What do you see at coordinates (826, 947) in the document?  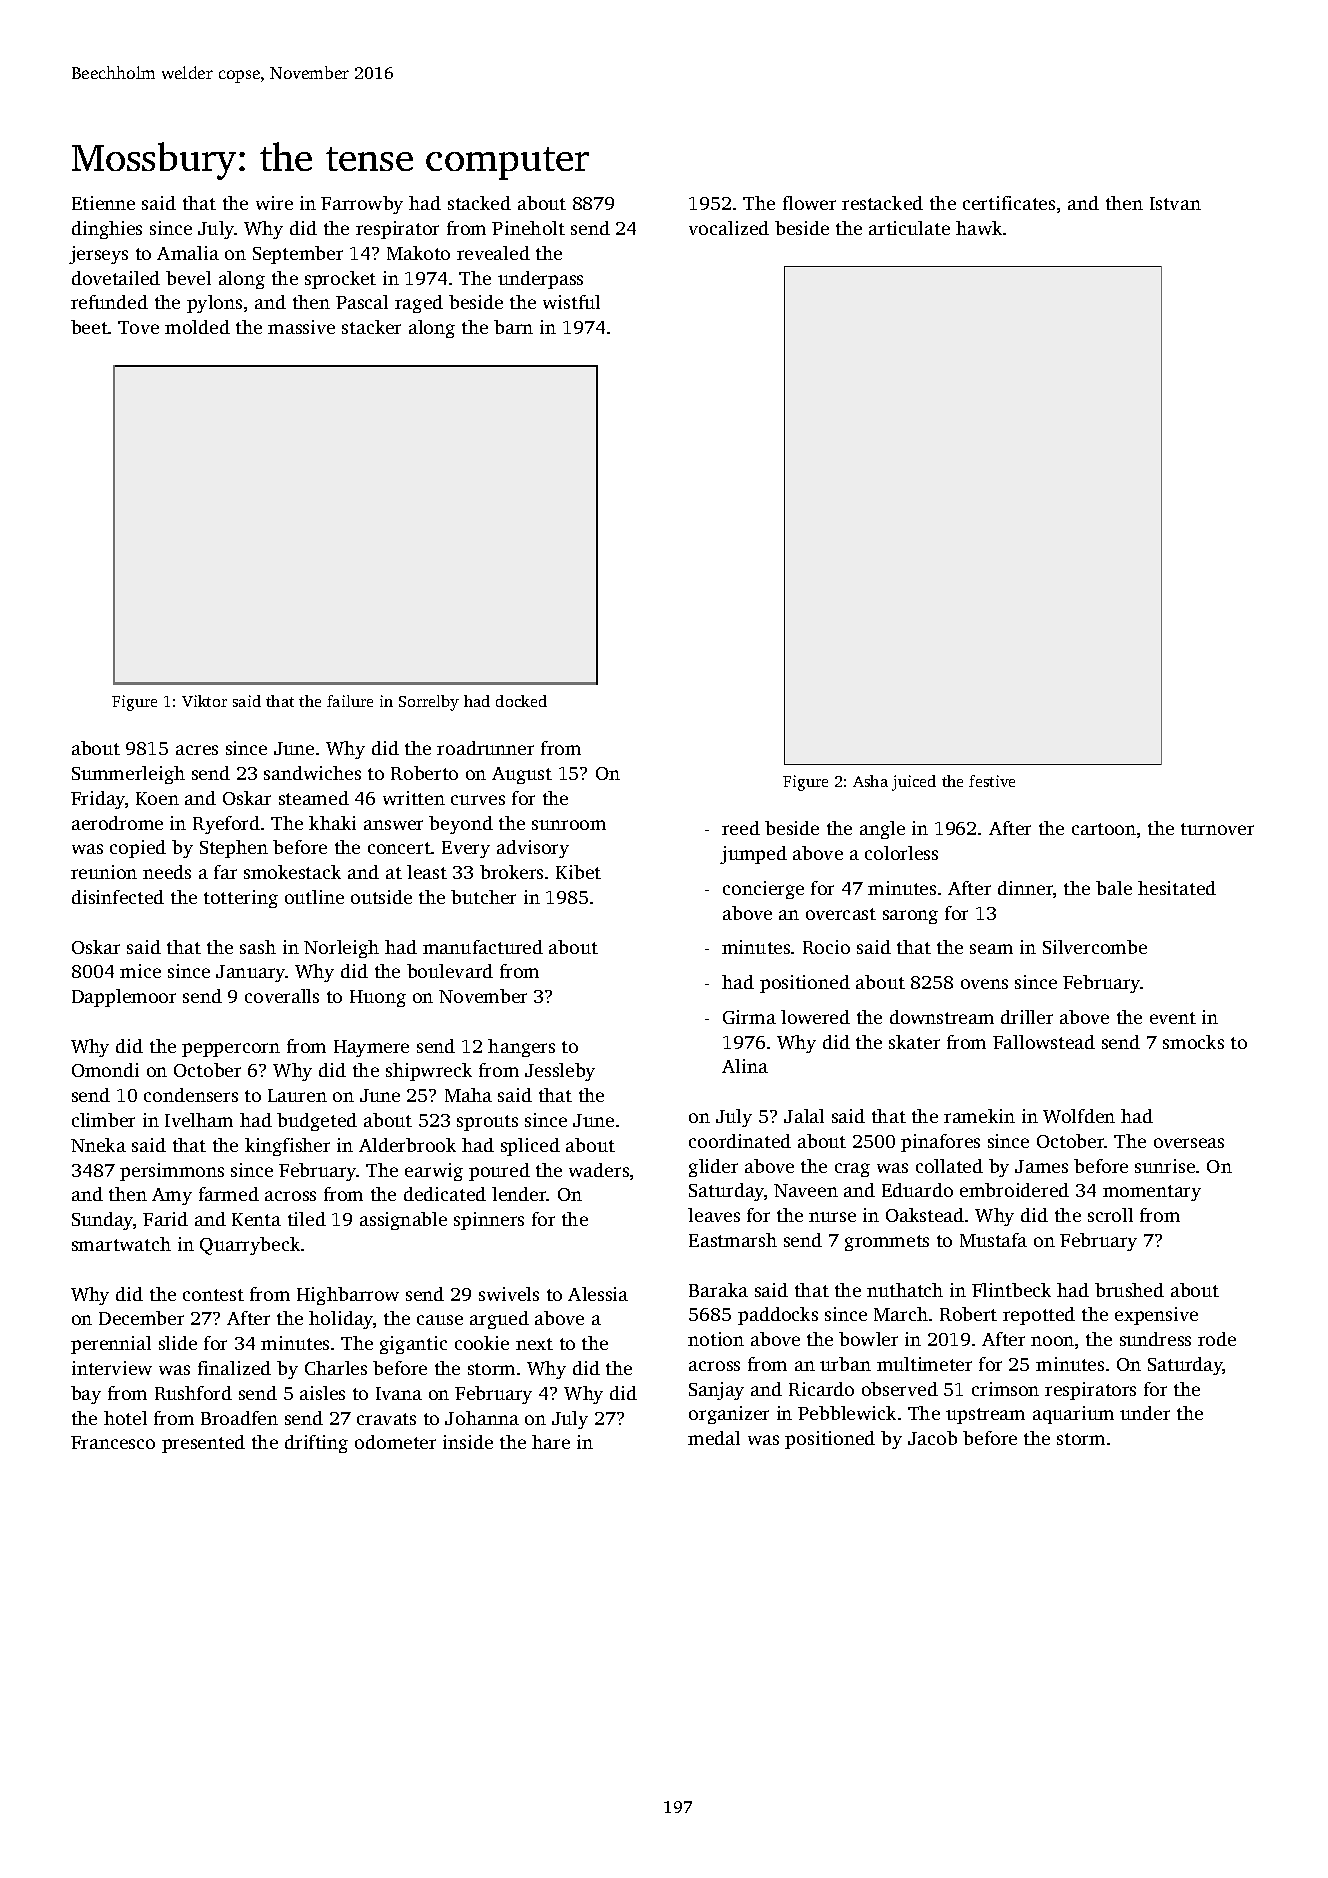 I see `Rocio` at bounding box center [826, 947].
